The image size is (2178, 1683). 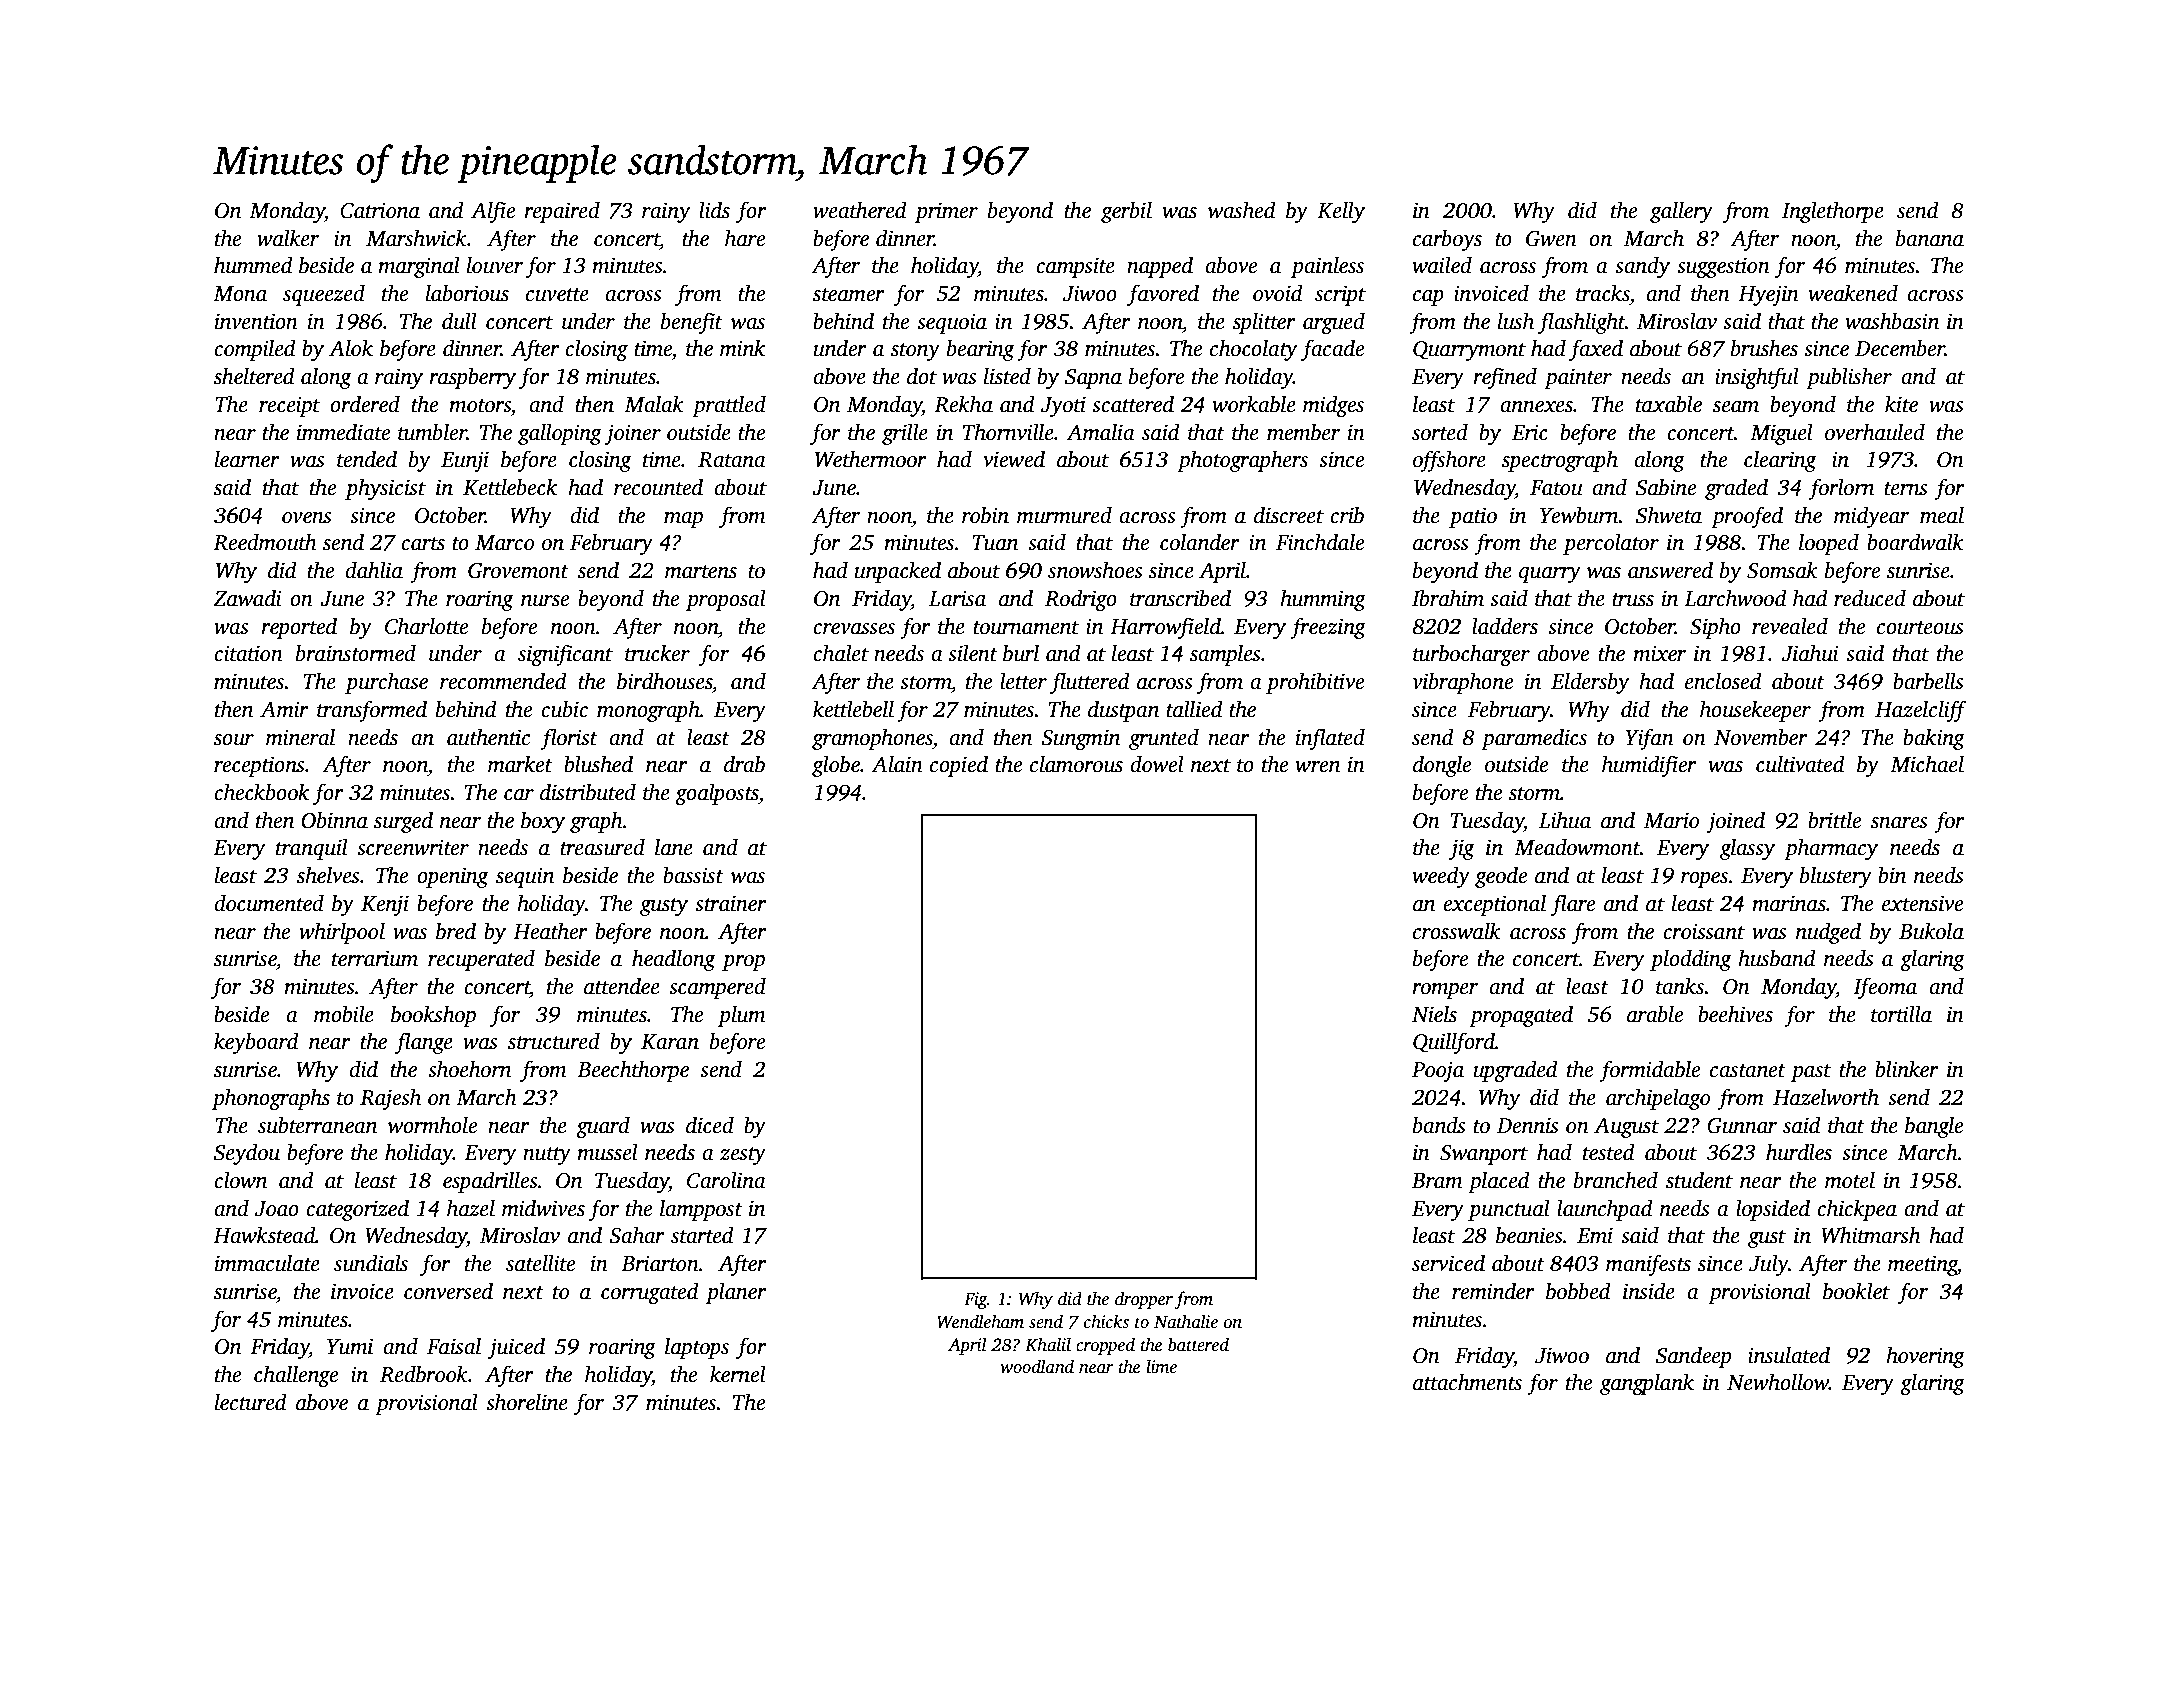 I want to click on mobile, so click(x=344, y=1014).
